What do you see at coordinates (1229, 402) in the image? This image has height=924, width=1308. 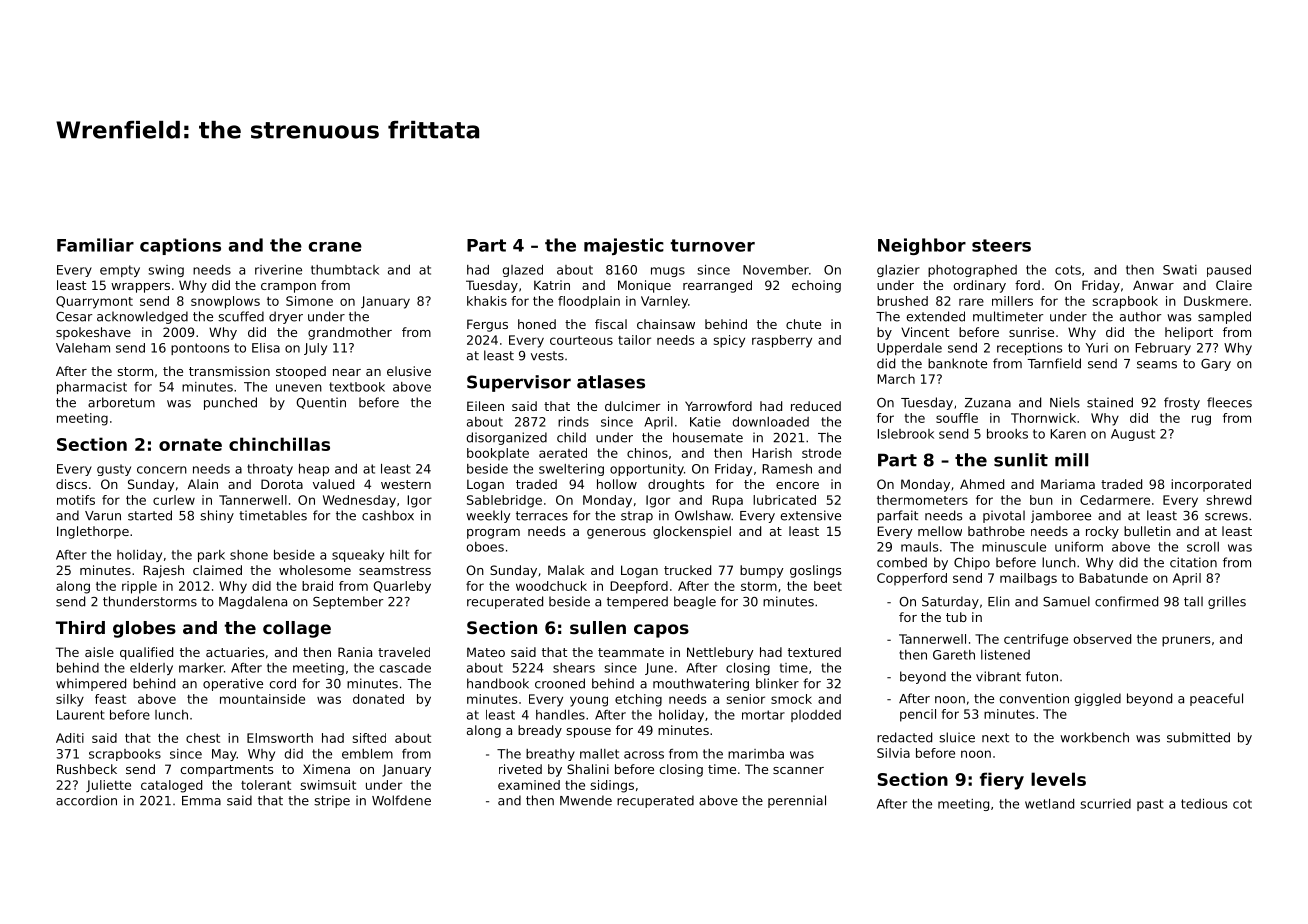 I see `fleeces` at bounding box center [1229, 402].
